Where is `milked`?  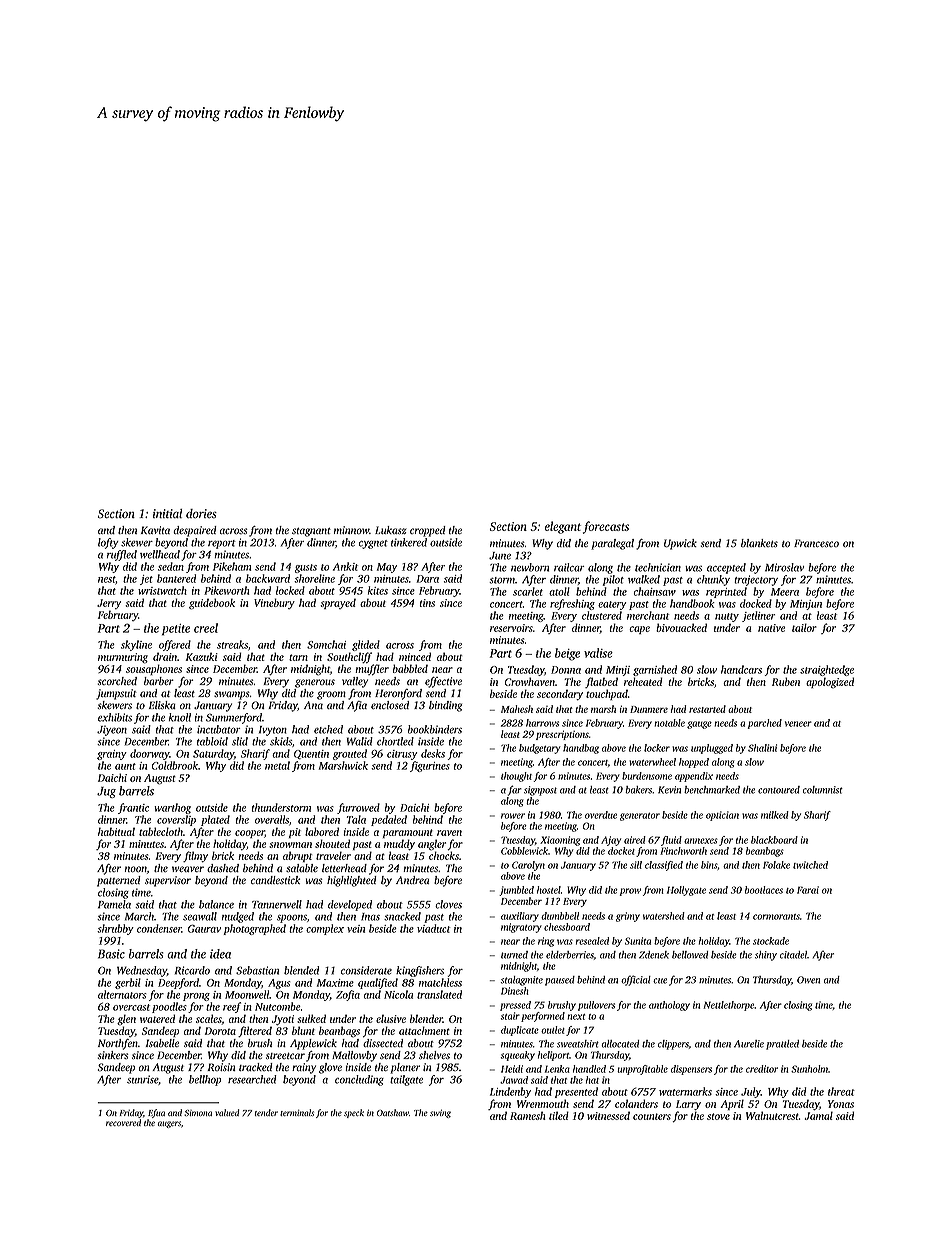 milked is located at coordinates (775, 815).
